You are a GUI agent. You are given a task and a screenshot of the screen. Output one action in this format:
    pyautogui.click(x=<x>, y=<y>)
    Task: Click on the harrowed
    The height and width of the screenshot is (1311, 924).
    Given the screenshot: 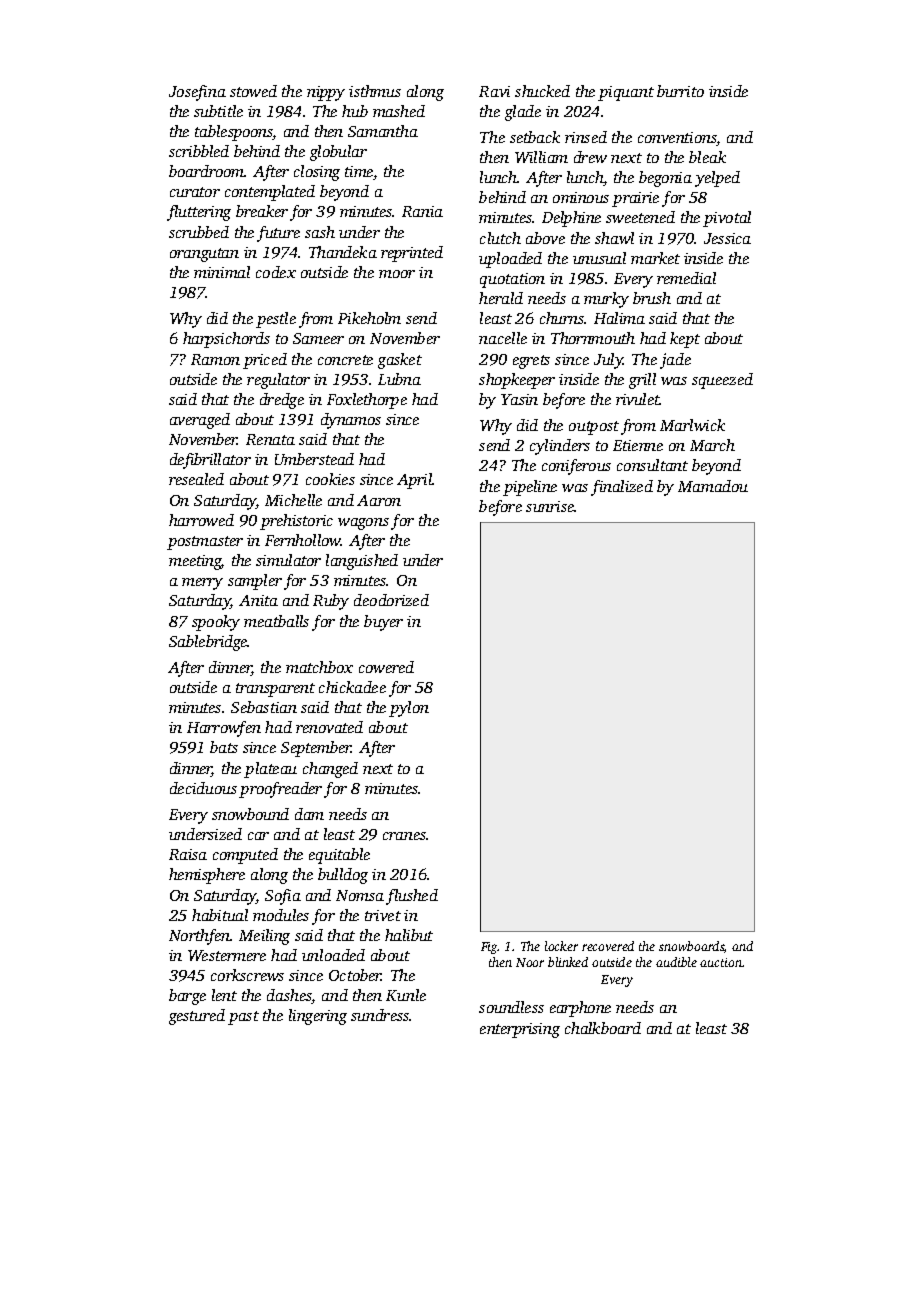 What is the action you would take?
    pyautogui.click(x=201, y=520)
